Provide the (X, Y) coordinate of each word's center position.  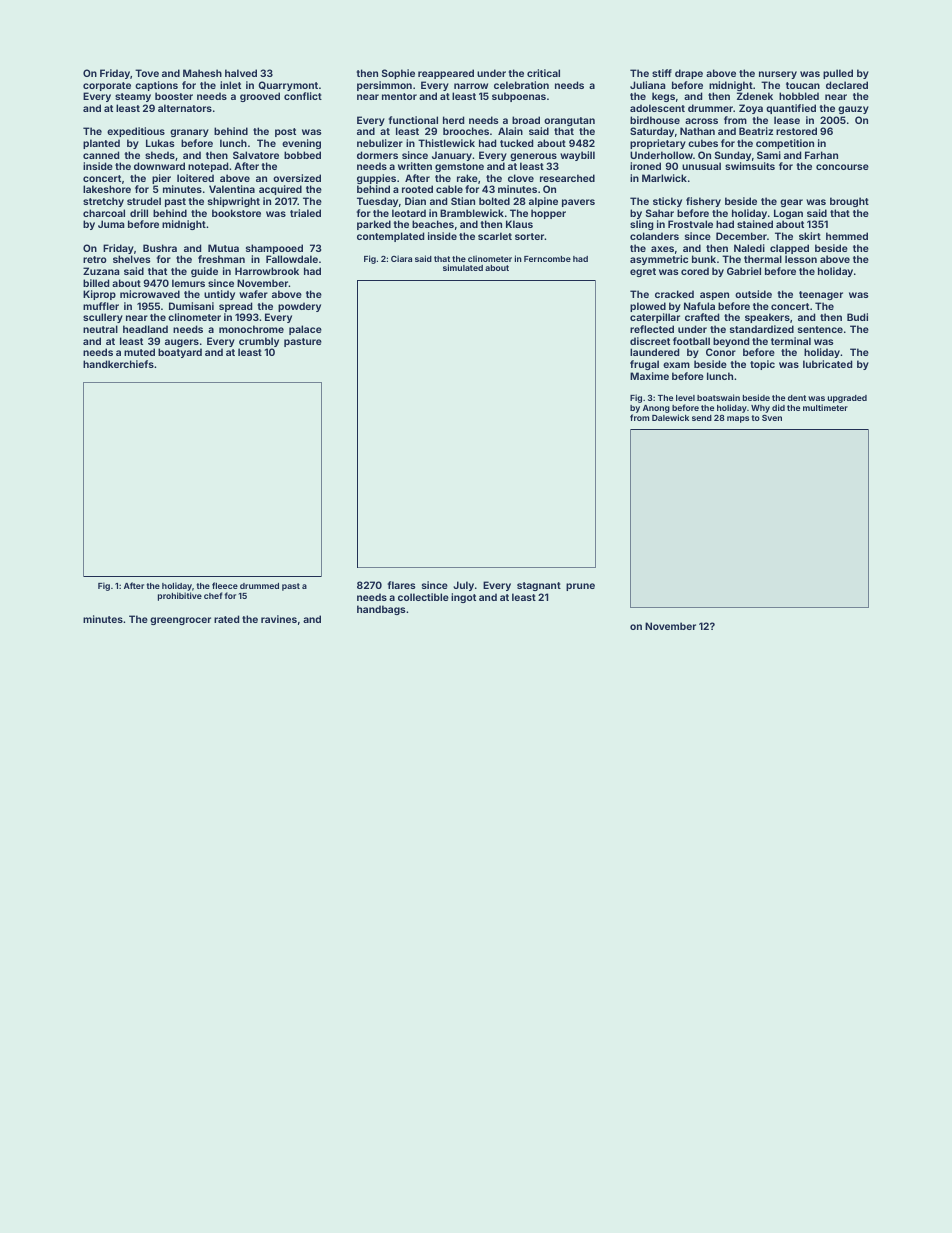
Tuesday (377, 202)
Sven (772, 418)
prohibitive (180, 596)
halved (241, 73)
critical (543, 73)
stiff (662, 73)
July (463, 586)
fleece (225, 585)
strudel (144, 201)
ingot (463, 598)
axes (662, 249)
